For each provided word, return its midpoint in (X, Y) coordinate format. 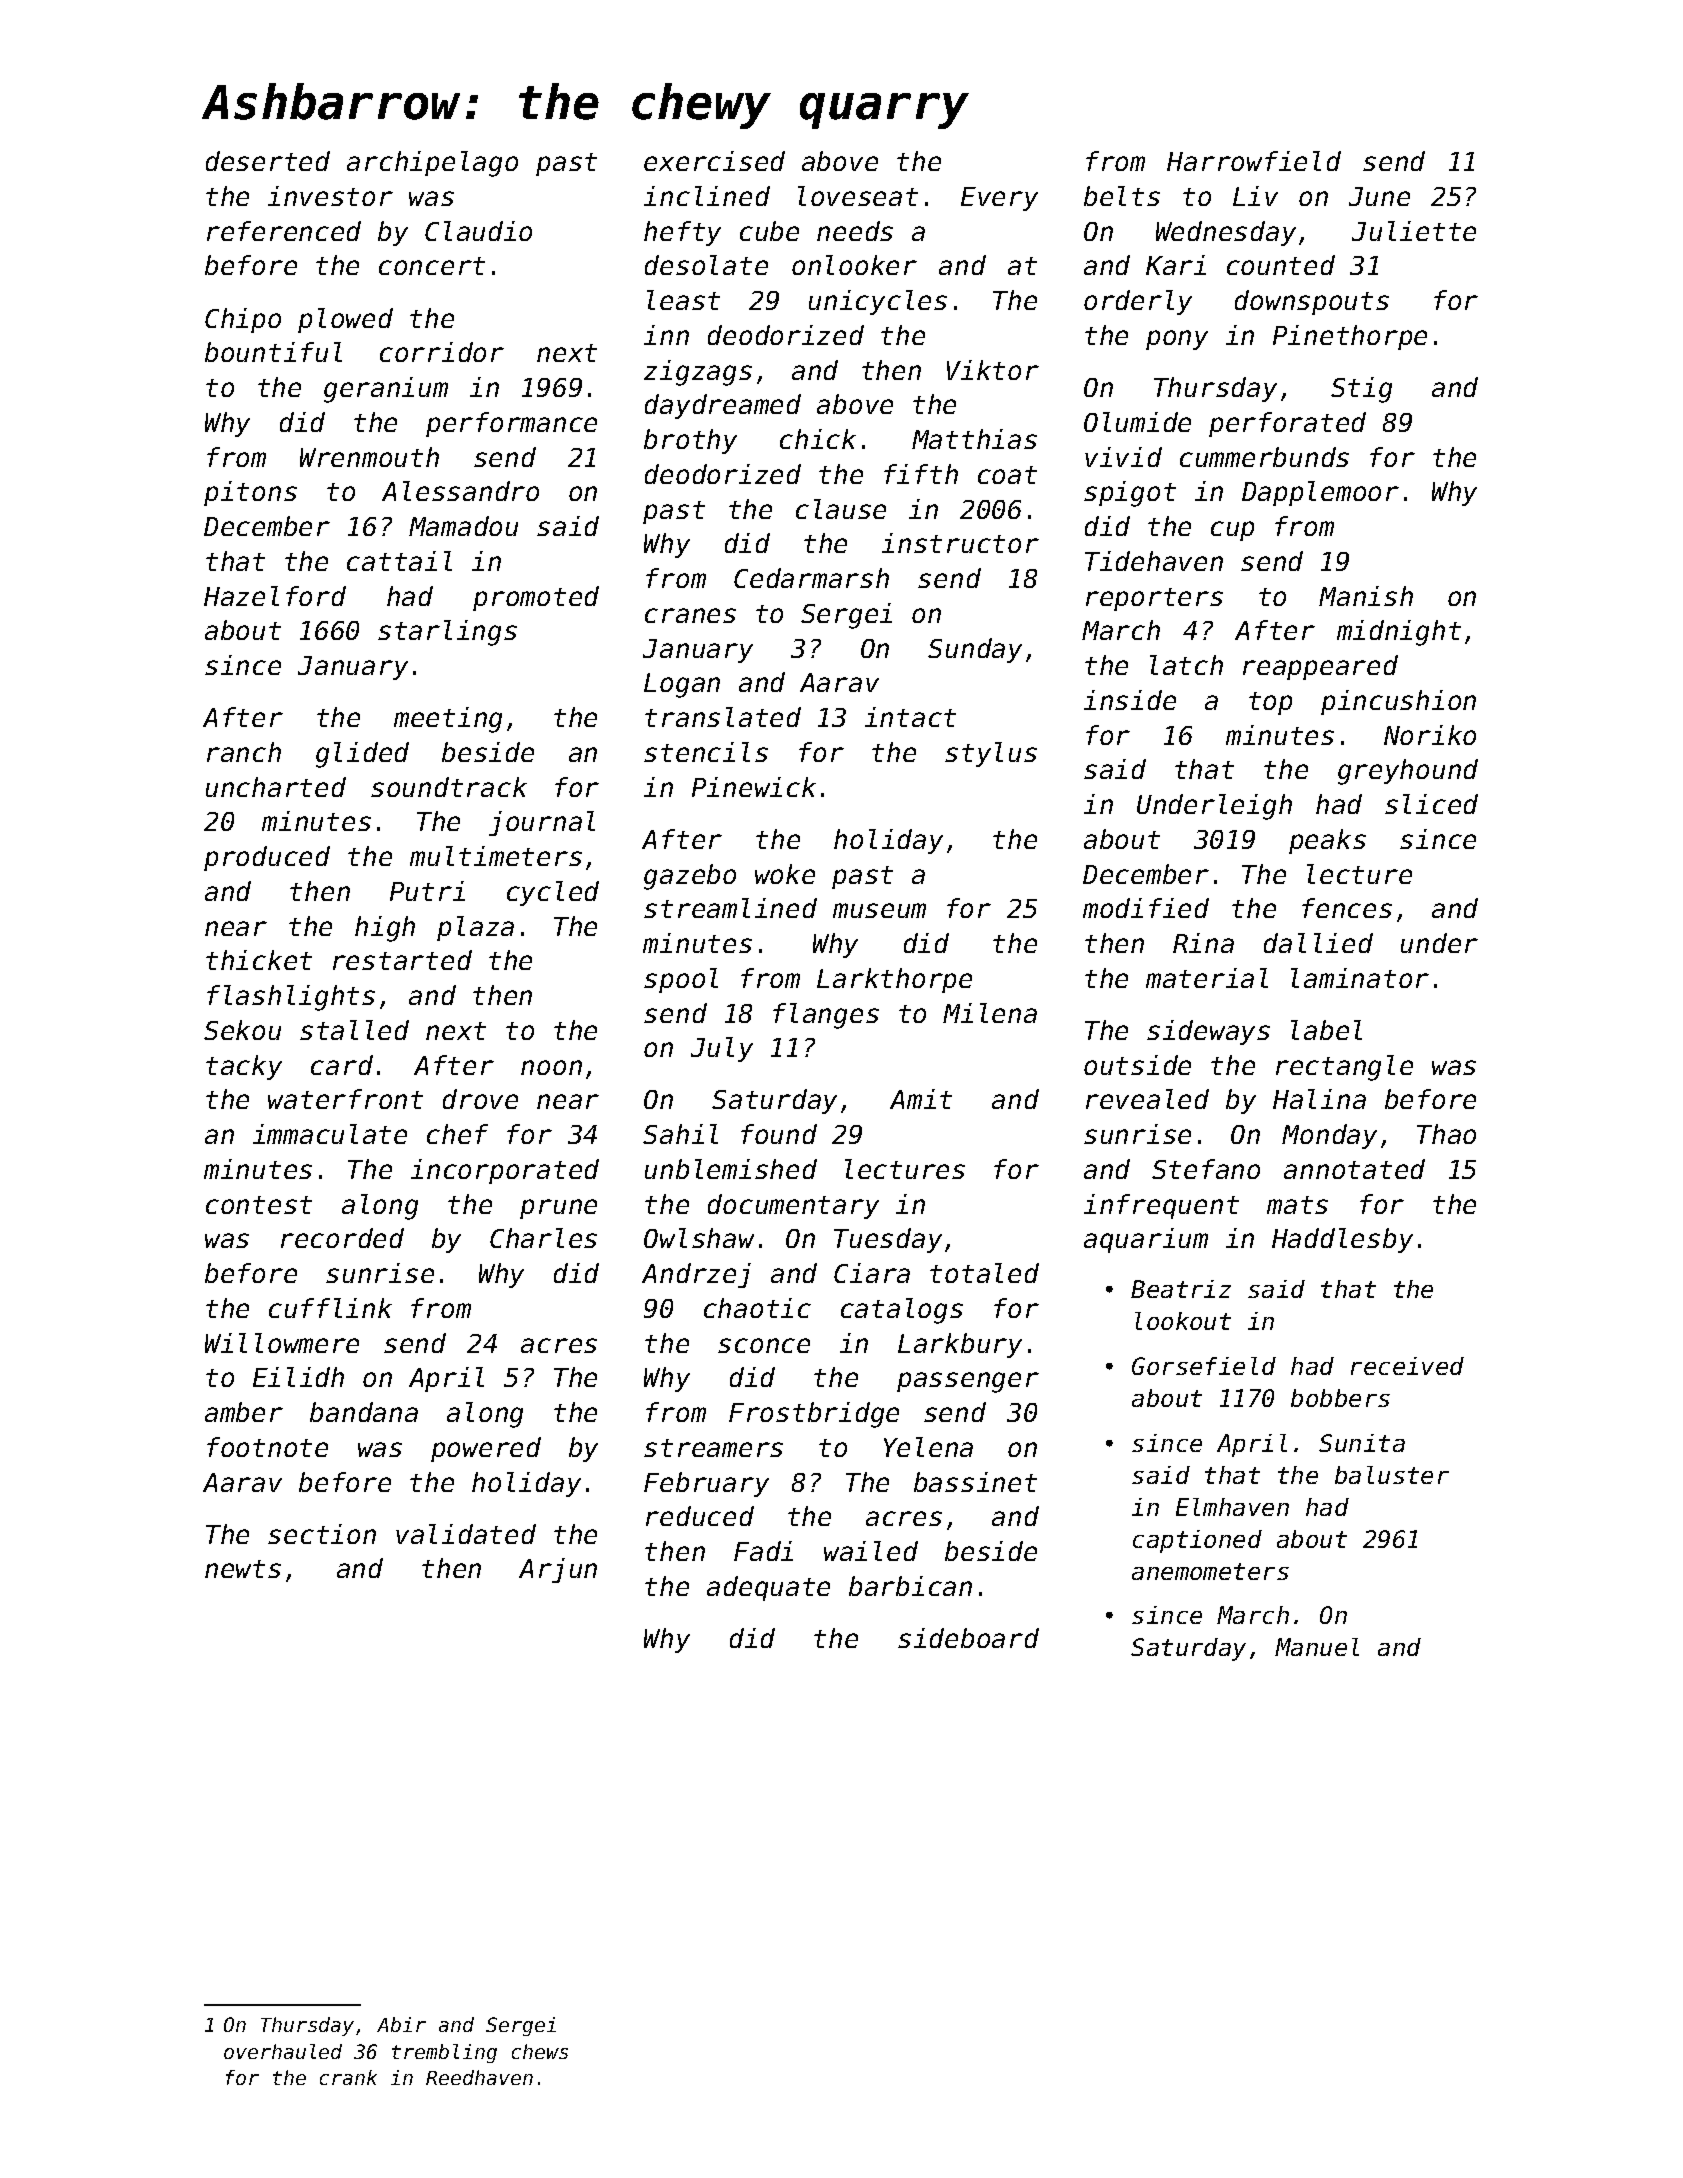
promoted (536, 598)
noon (551, 1067)
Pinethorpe (1350, 337)
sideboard (968, 1638)
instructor (960, 543)
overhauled (283, 2051)
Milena (990, 1013)
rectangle (1344, 1068)
